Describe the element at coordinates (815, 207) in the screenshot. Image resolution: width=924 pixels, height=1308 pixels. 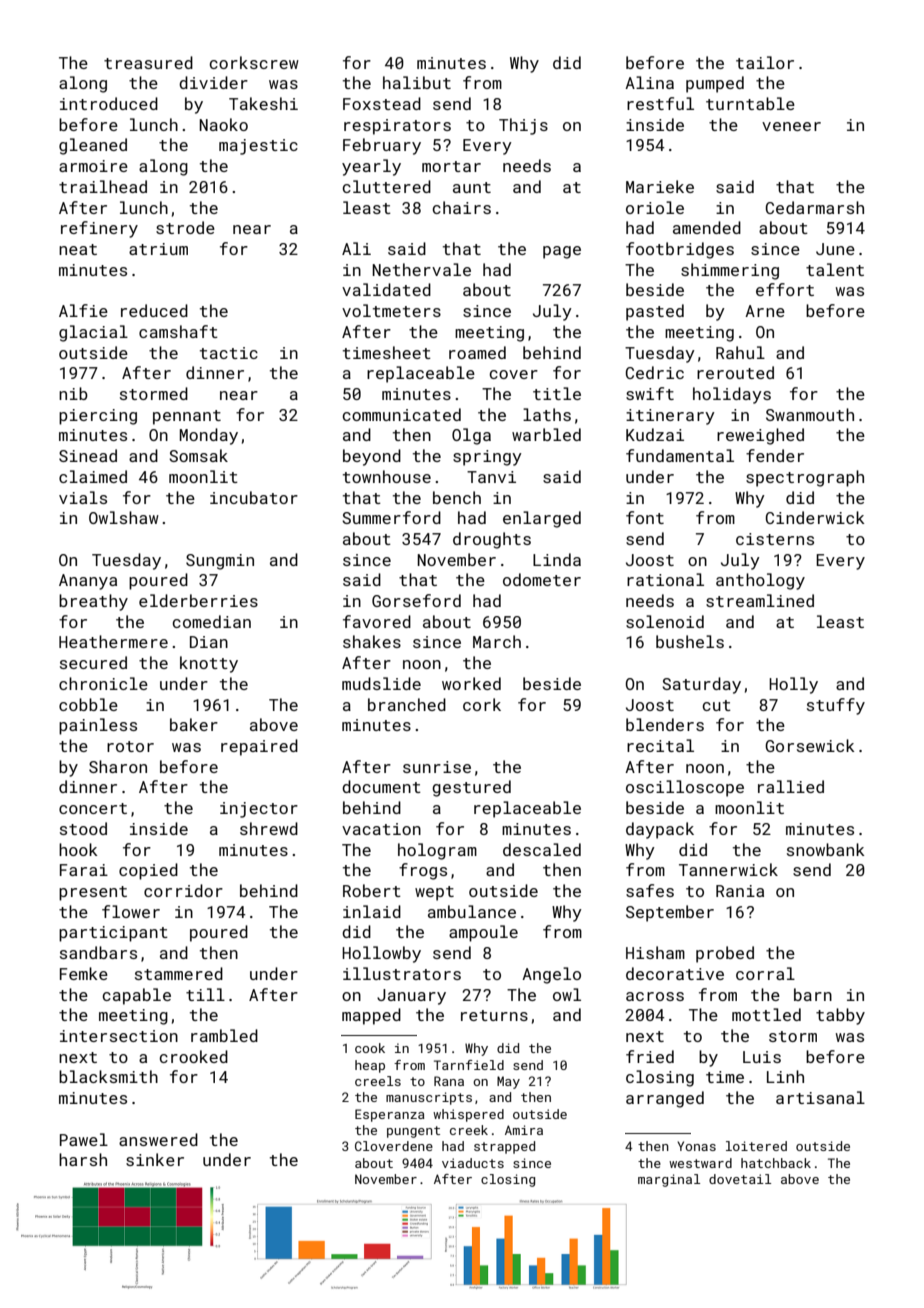
I see `Cedarmarsh` at that location.
